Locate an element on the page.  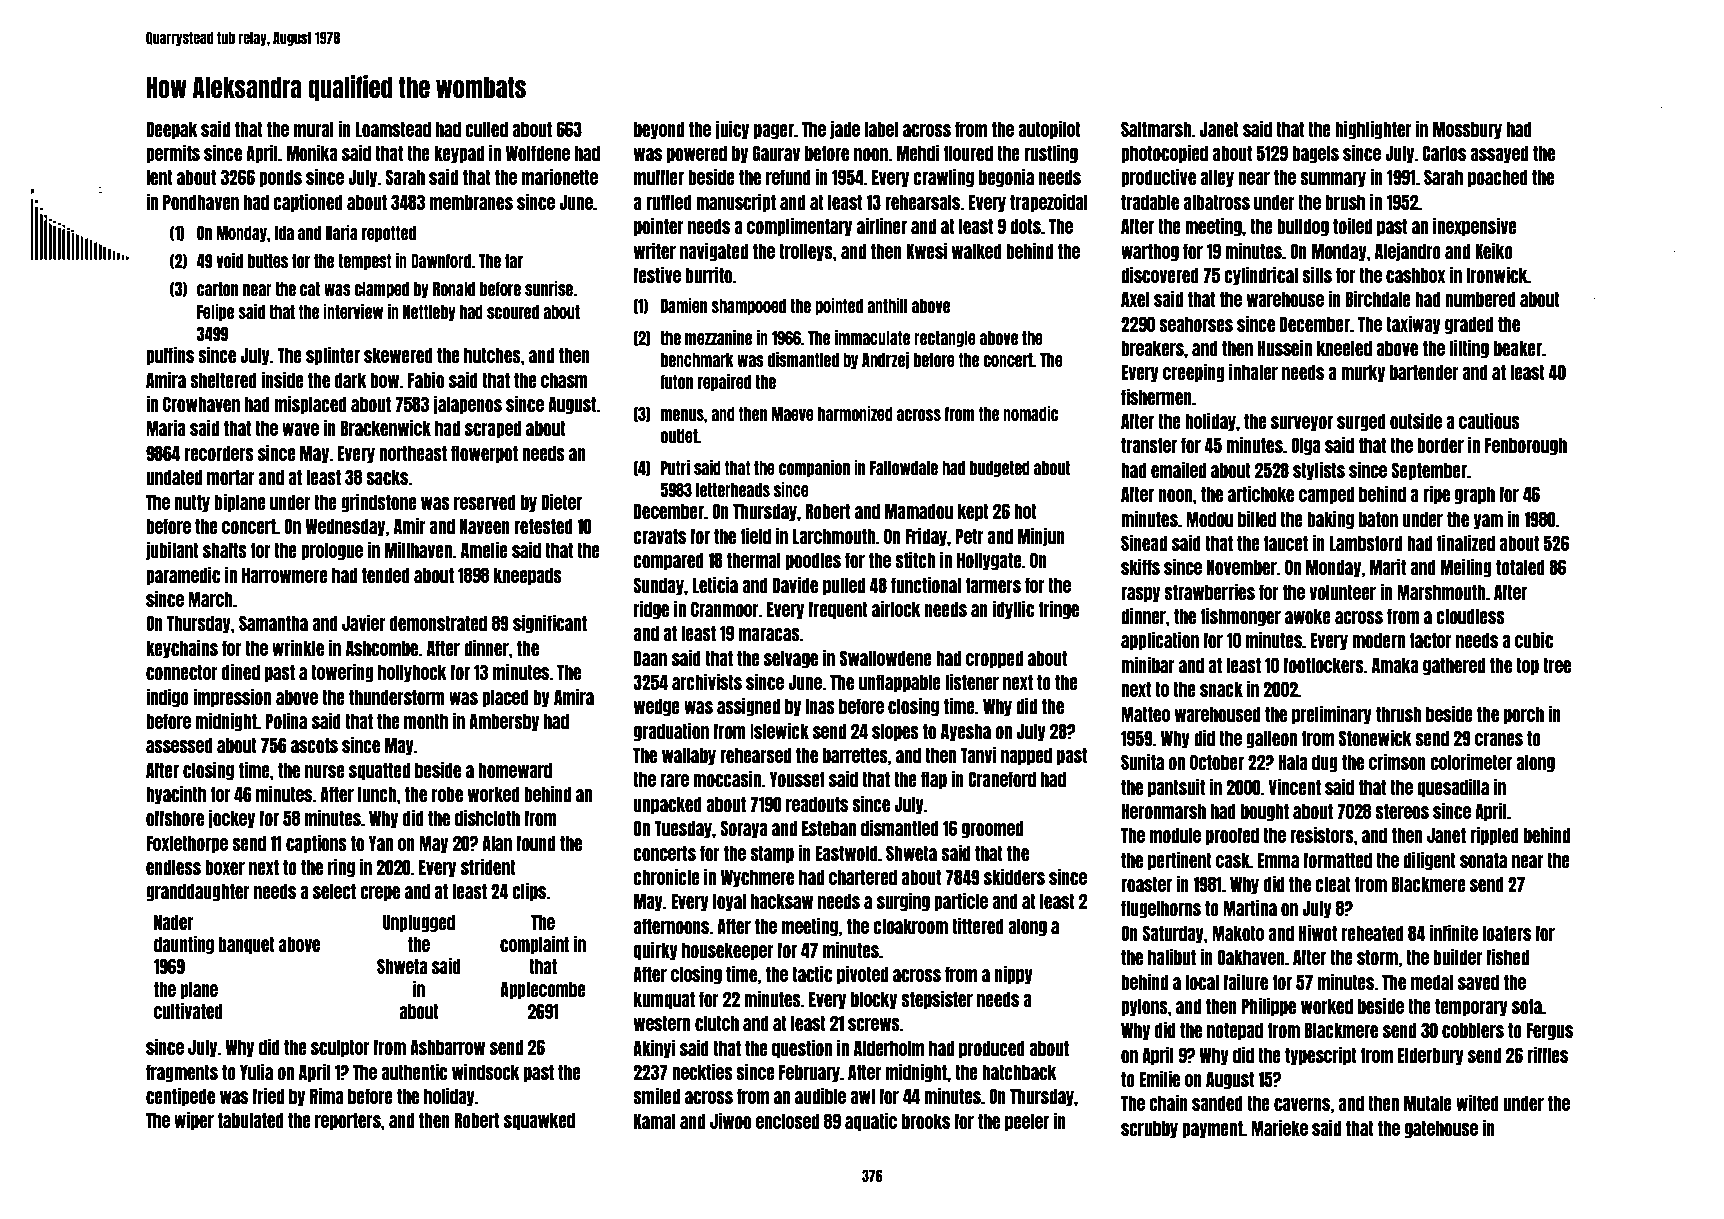
anthill is located at coordinates (887, 305).
